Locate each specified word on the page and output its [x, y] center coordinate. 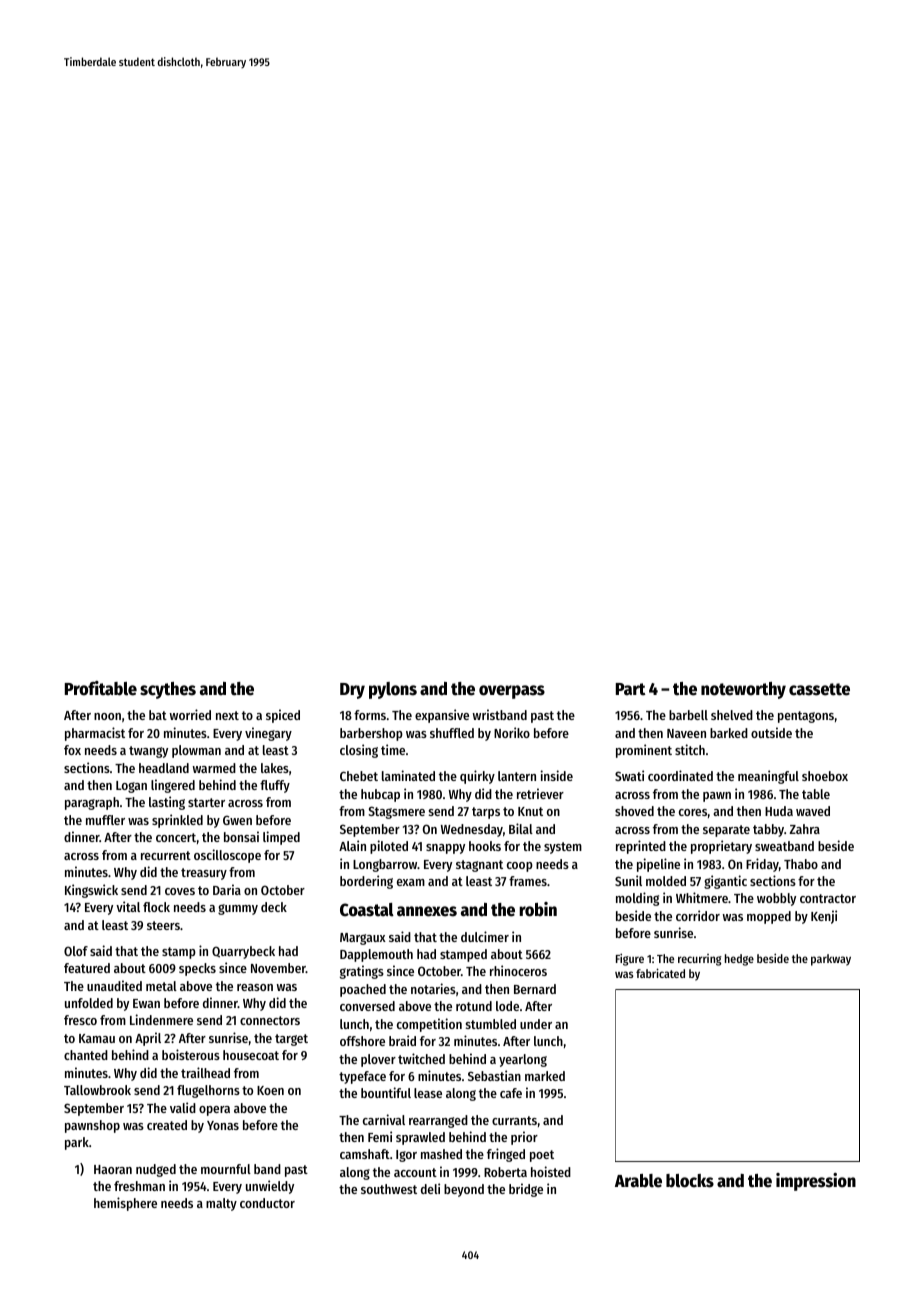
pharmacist [95, 734]
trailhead [205, 1072]
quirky [477, 777]
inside [556, 775]
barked [729, 733]
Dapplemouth [376, 955]
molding [637, 899]
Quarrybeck [243, 952]
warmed [214, 768]
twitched [421, 1058]
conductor [267, 1203]
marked [545, 1076]
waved [813, 811]
